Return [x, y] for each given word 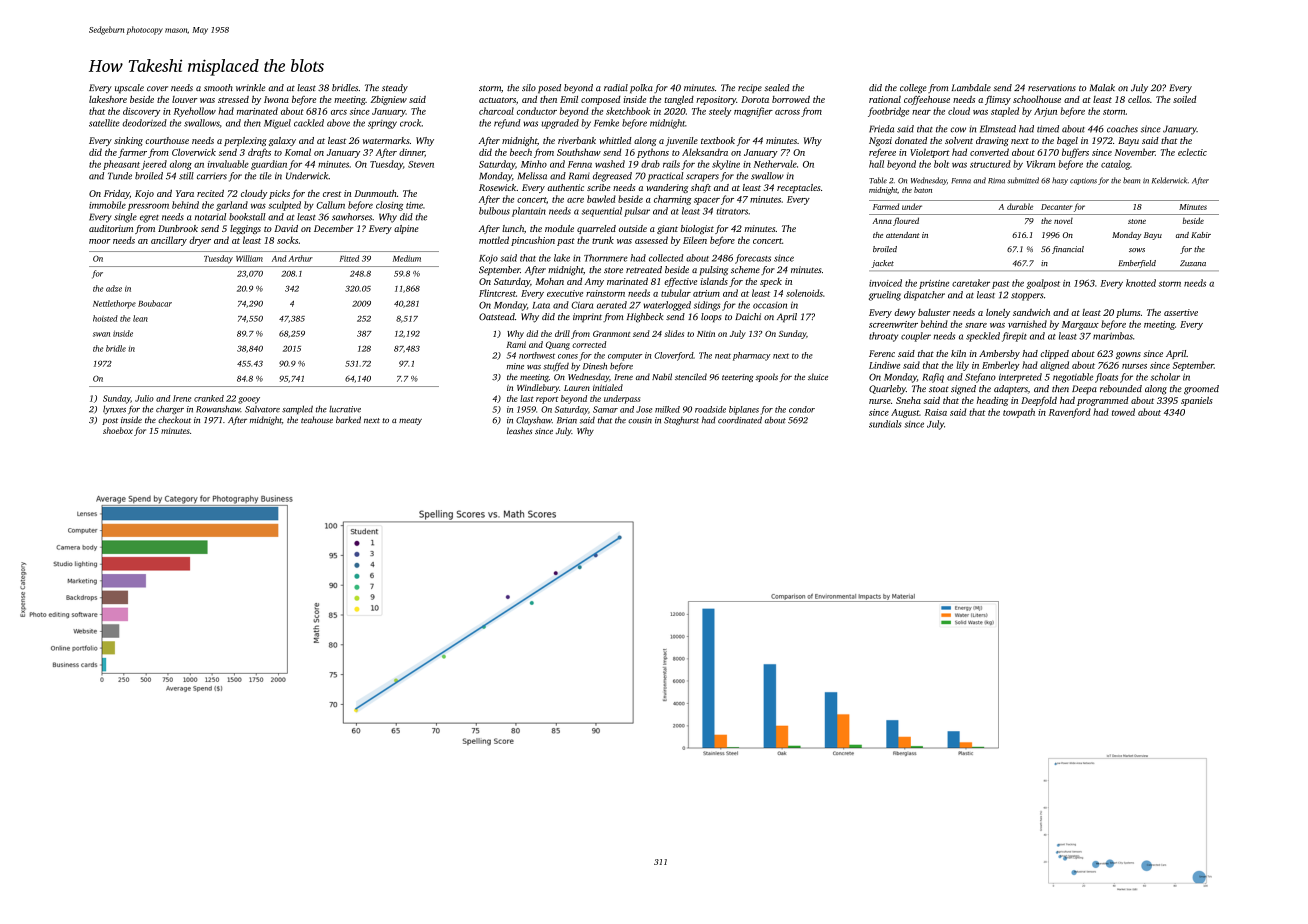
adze [114, 288]
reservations [1052, 87]
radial [616, 87]
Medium [407, 258]
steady [395, 88]
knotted [1141, 283]
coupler [916, 337]
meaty [410, 421]
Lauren [577, 388]
